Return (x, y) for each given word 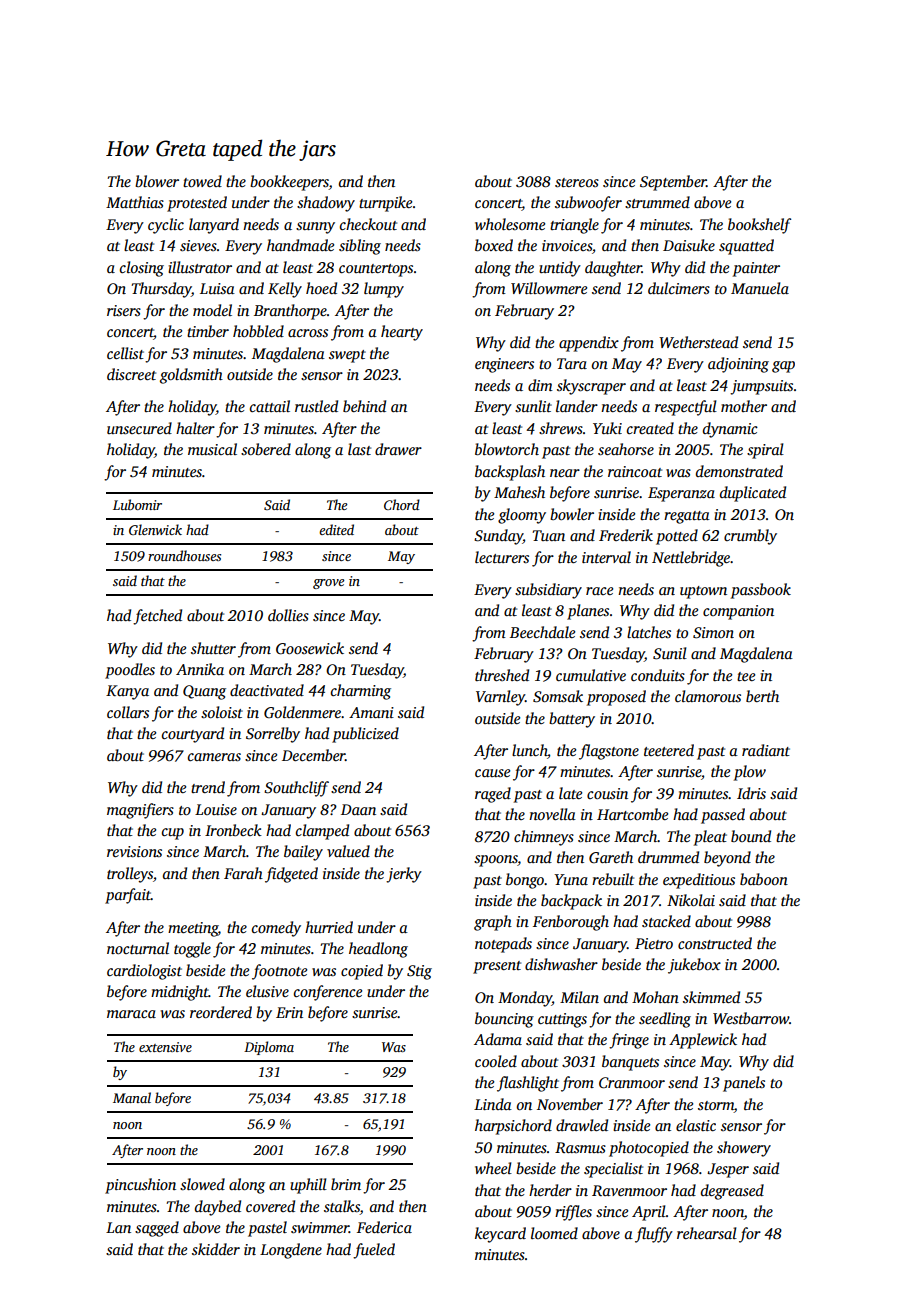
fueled (374, 1251)
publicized (365, 735)
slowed (202, 1184)
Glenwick (155, 529)
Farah (243, 873)
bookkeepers (289, 183)
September (673, 183)
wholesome (510, 224)
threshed (502, 675)
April (649, 1213)
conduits (658, 675)
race (599, 591)
